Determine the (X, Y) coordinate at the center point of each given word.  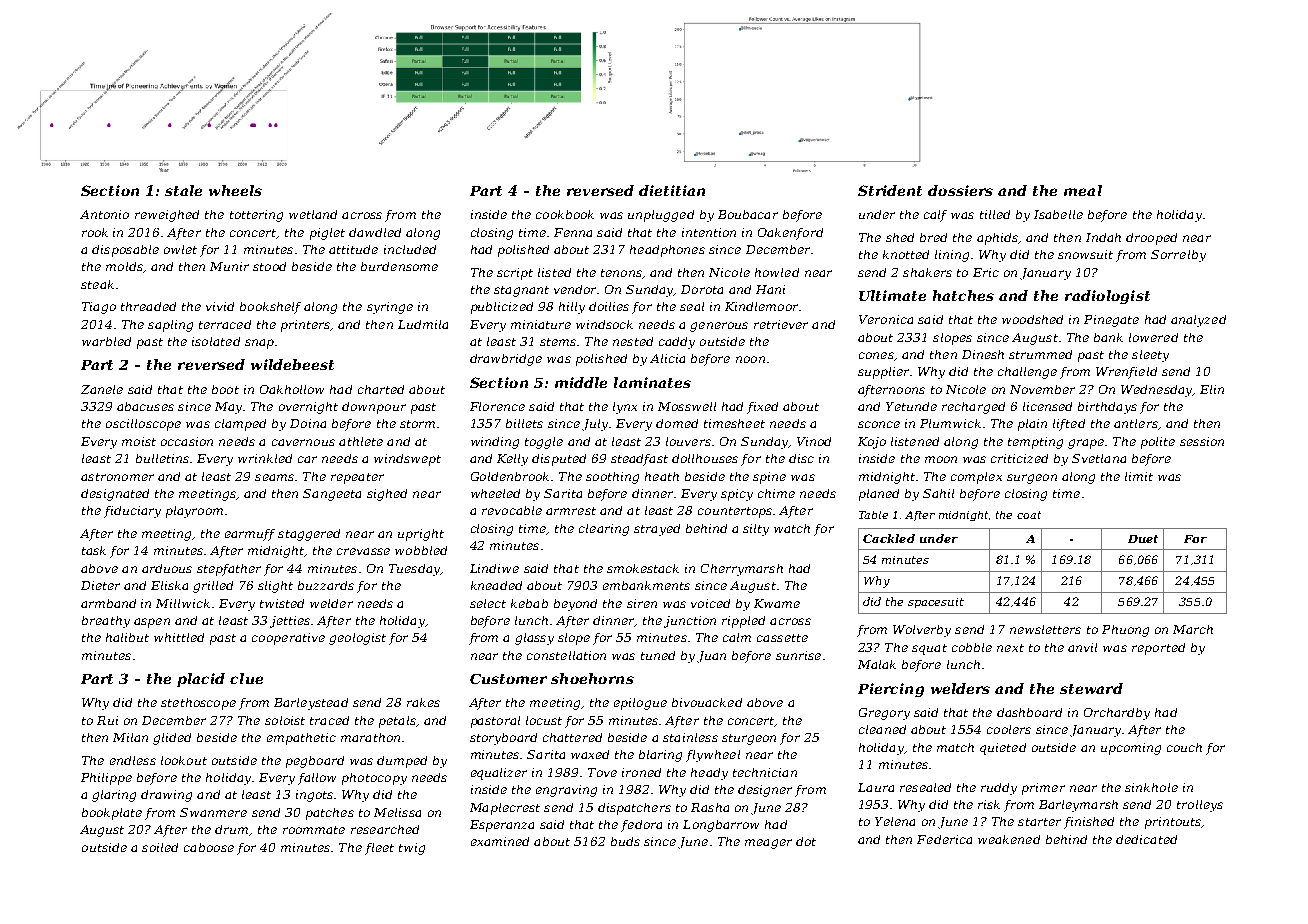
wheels (235, 190)
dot (806, 841)
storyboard (503, 739)
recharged (973, 408)
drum (231, 829)
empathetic (301, 739)
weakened (1009, 839)
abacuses (145, 406)
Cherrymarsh (742, 570)
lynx (625, 408)
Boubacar (748, 214)
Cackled (889, 538)
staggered (309, 535)
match (955, 747)
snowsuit (1085, 254)
